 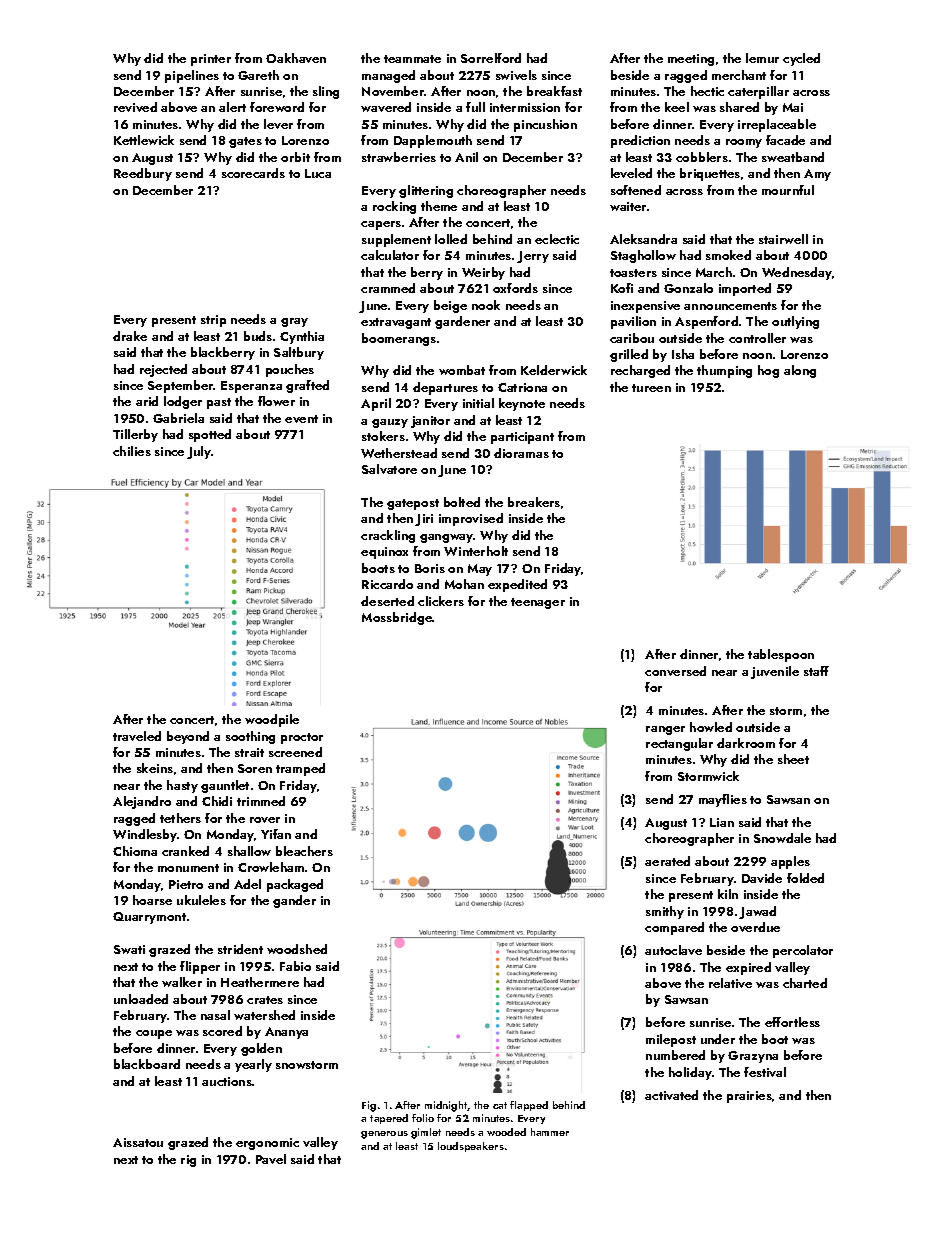 What do you see at coordinates (781, 655) in the screenshot?
I see `tablespoon` at bounding box center [781, 655].
